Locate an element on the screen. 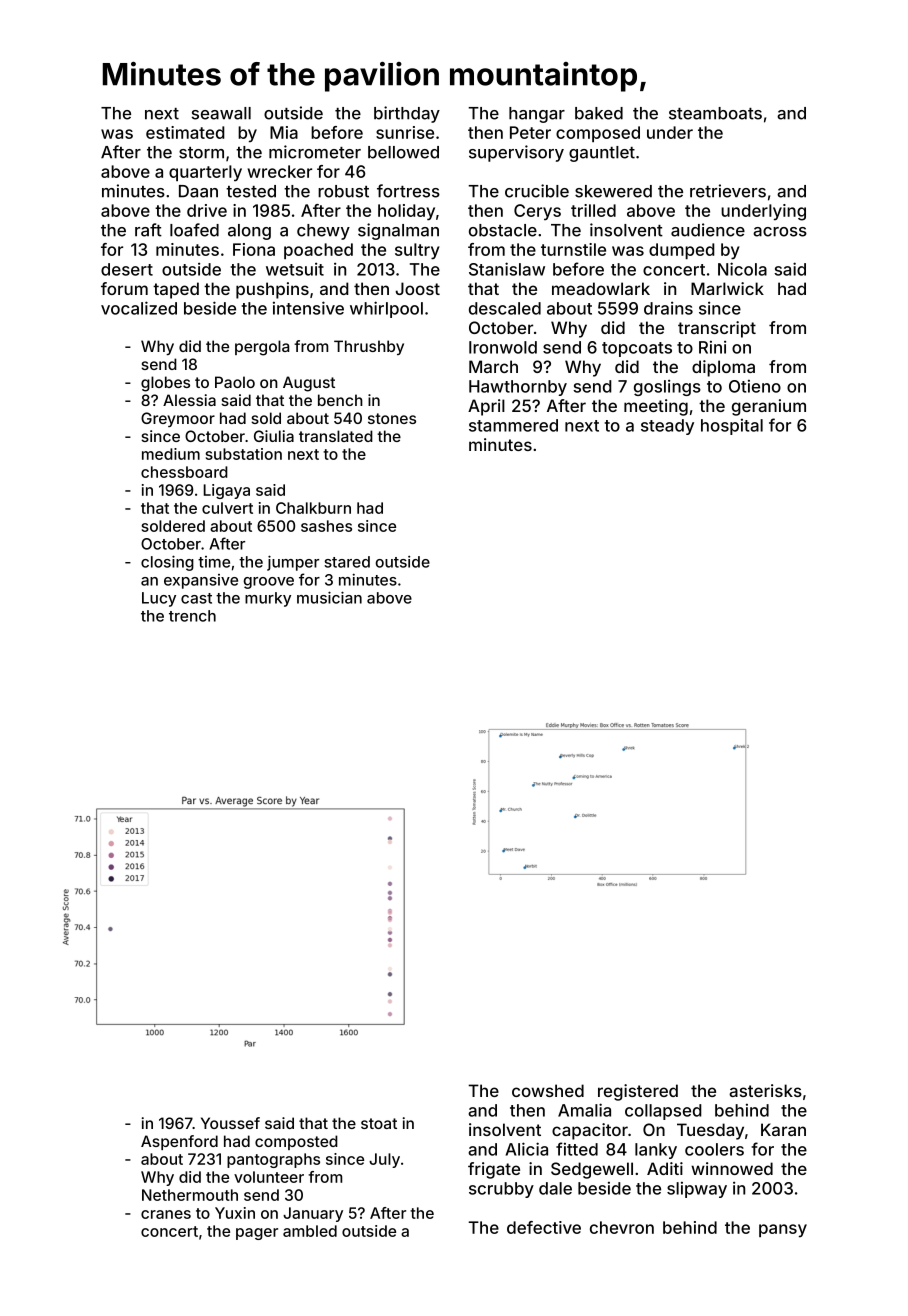 Image resolution: width=908 pixels, height=1316 pixels. cowshed is located at coordinates (548, 1090).
